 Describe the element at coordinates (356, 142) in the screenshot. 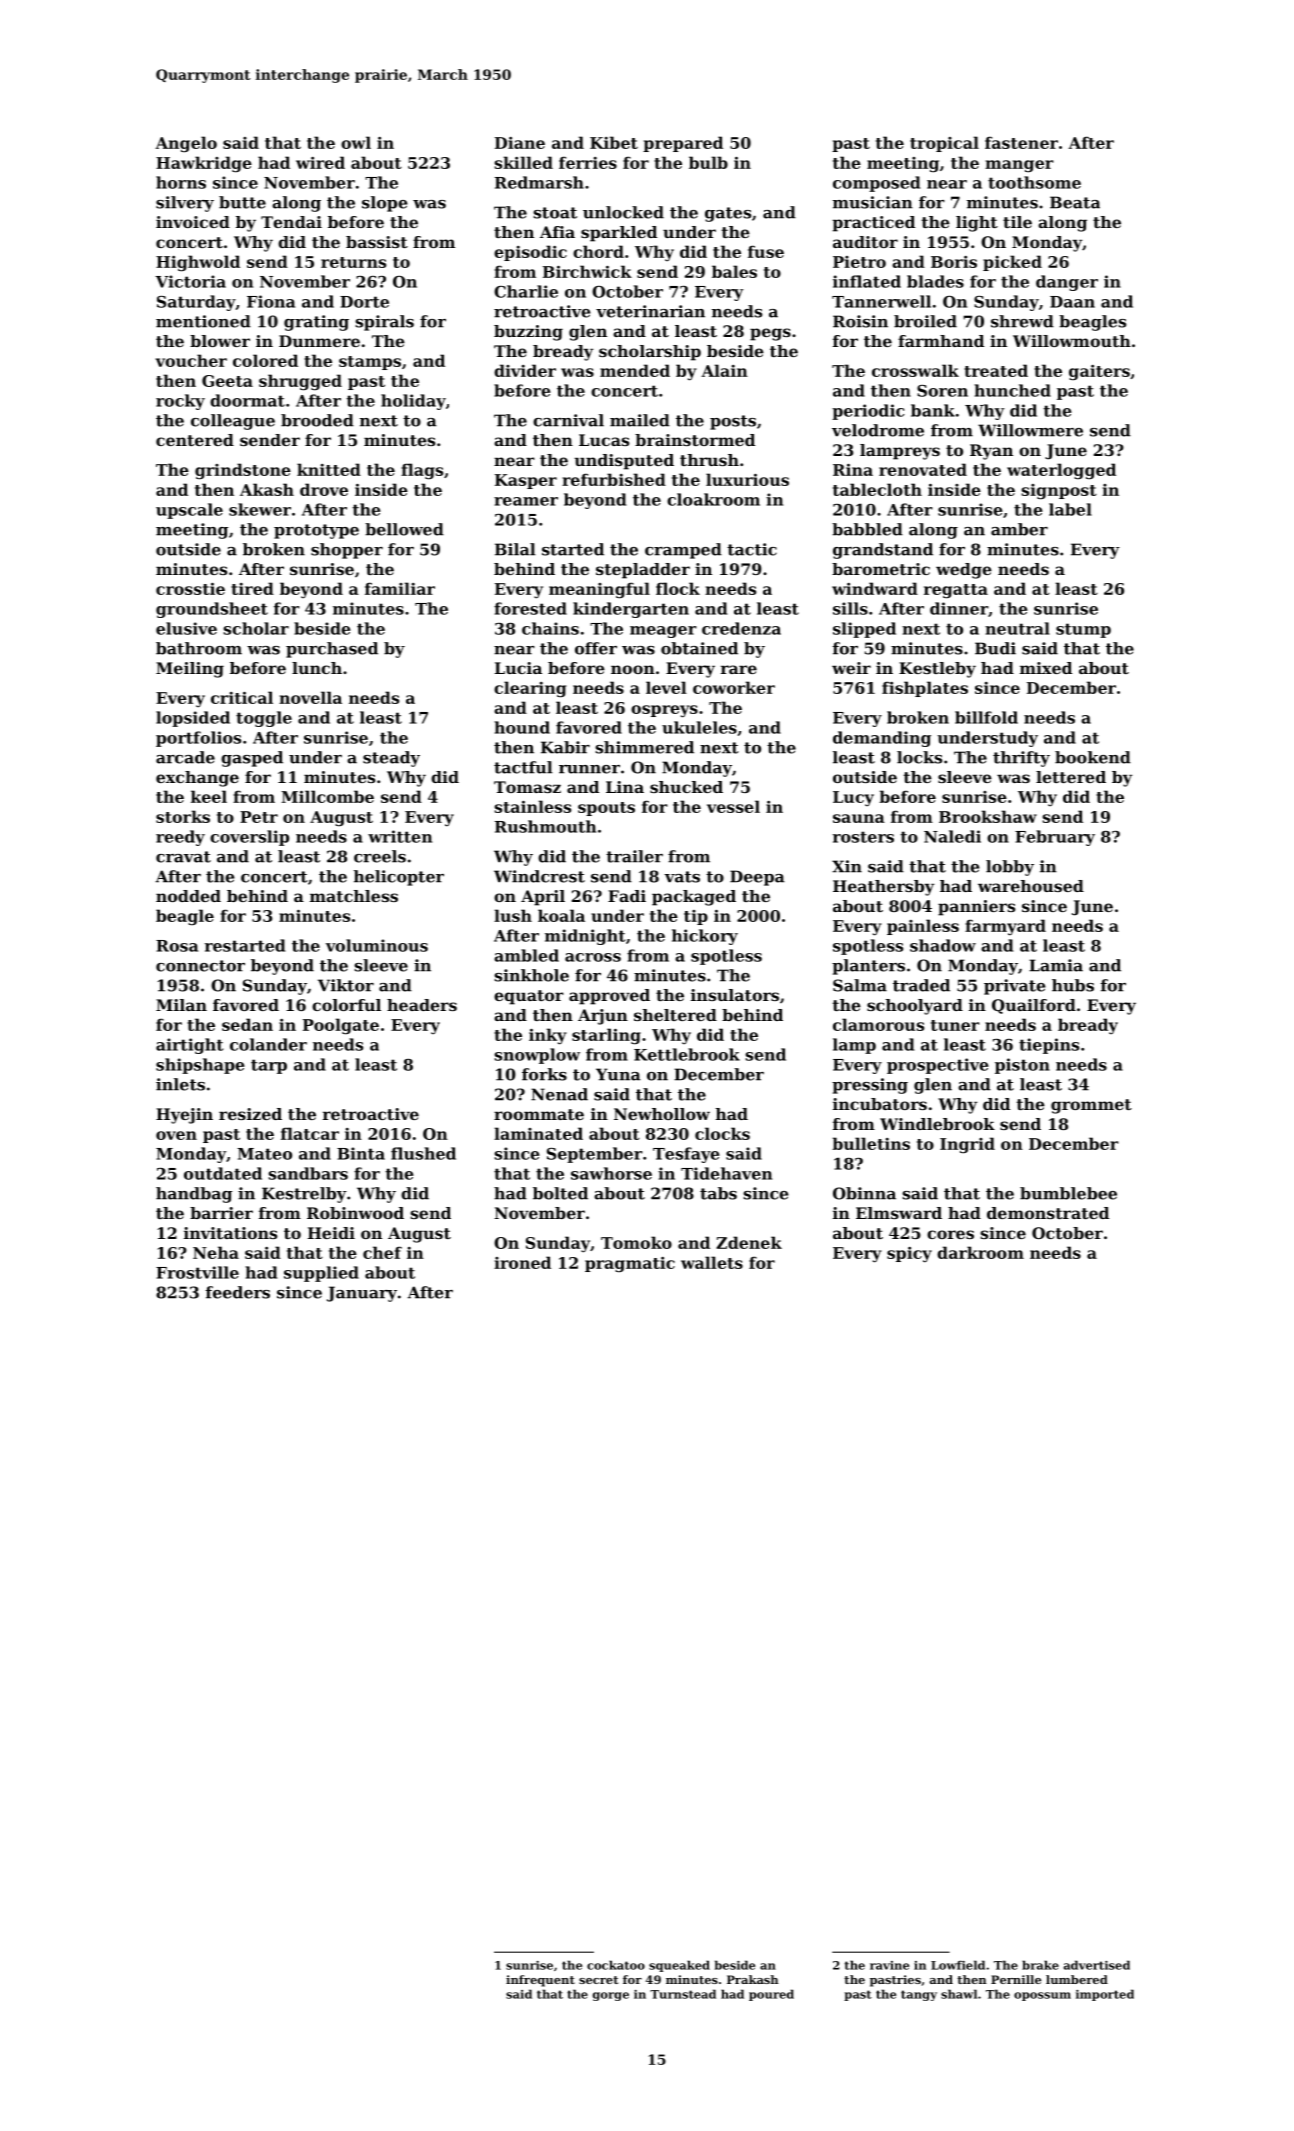

I see `owl` at that location.
